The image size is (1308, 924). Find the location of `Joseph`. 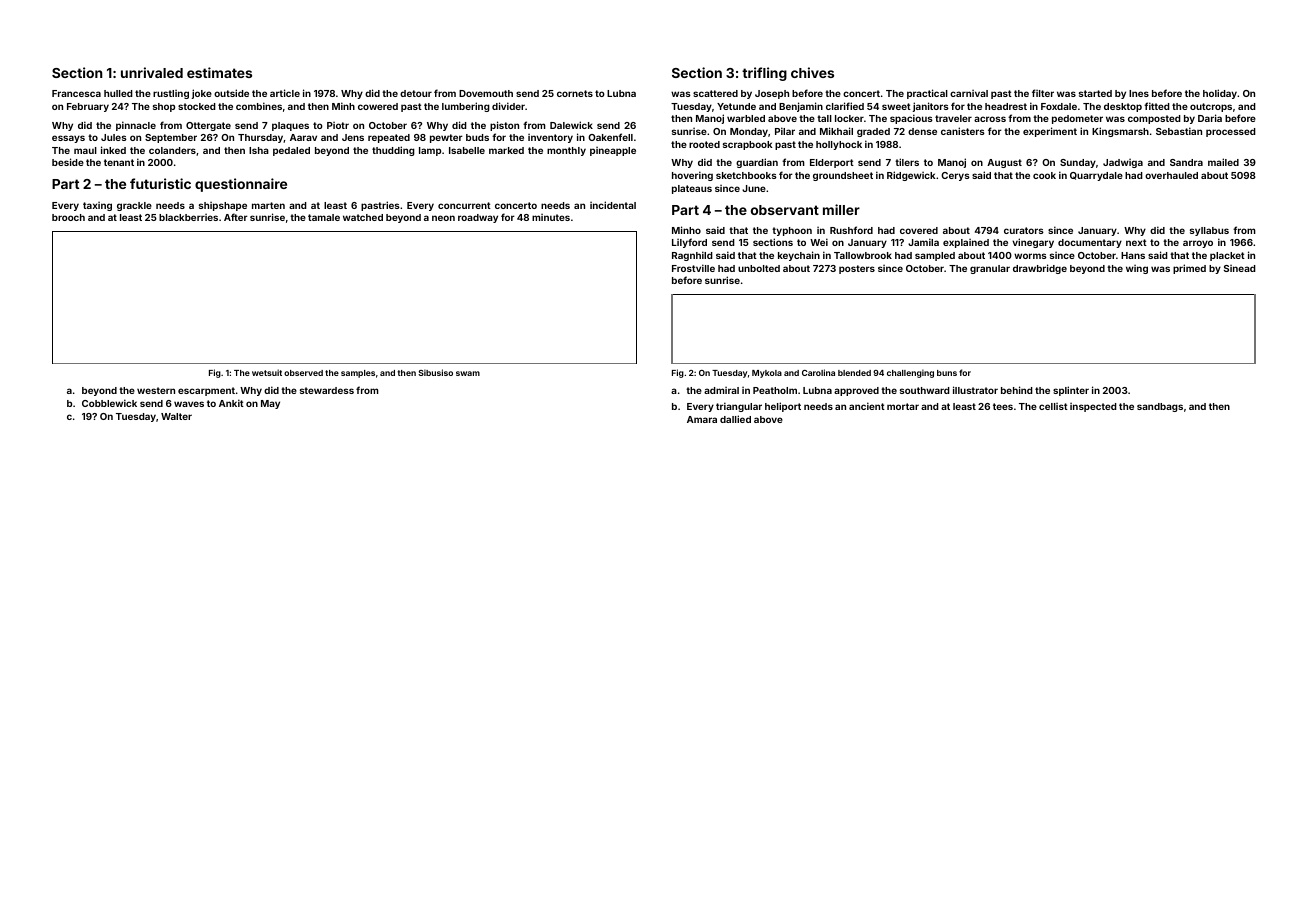

Joseph is located at coordinates (772, 94).
